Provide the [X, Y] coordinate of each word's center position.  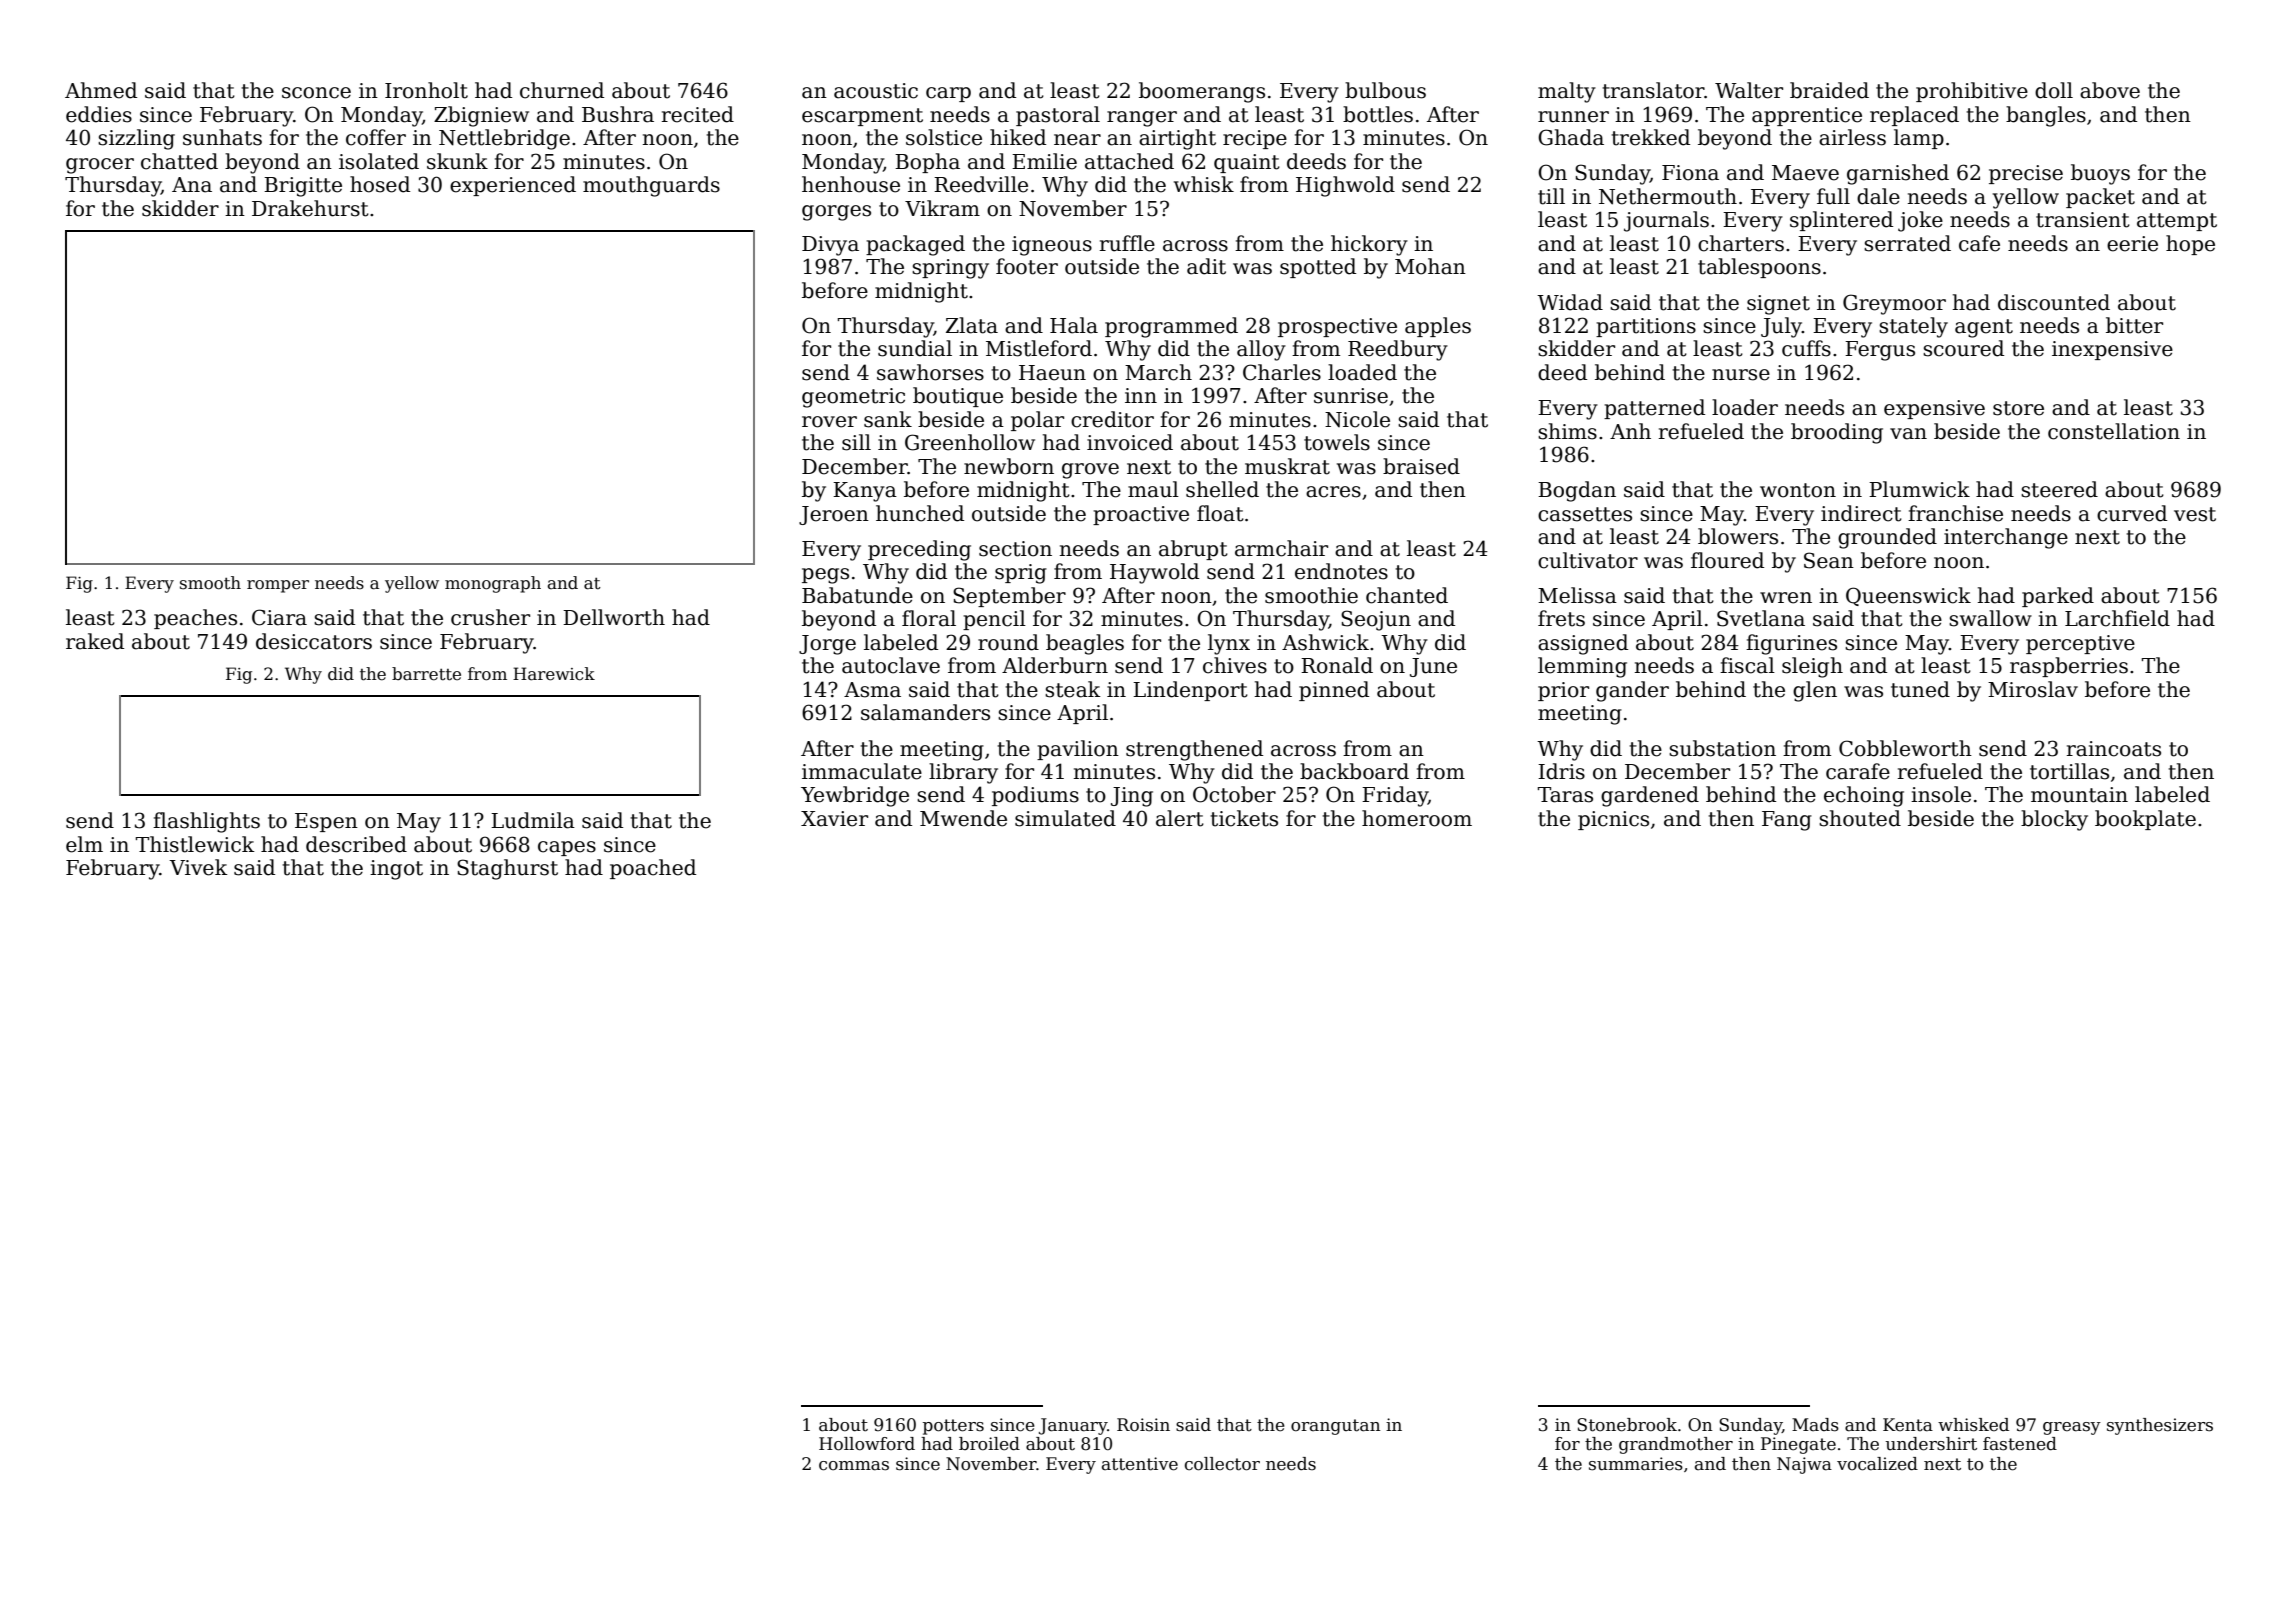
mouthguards [651, 186]
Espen [326, 822]
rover [829, 422]
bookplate [2145, 820]
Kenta [1908, 1425]
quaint [1247, 163]
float [1220, 513]
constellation [2114, 431]
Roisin [1143, 1425]
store [2018, 408]
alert [1180, 818]
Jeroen [834, 515]
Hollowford [867, 1444]
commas [854, 1466]
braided [1829, 90]
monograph [493, 584]
